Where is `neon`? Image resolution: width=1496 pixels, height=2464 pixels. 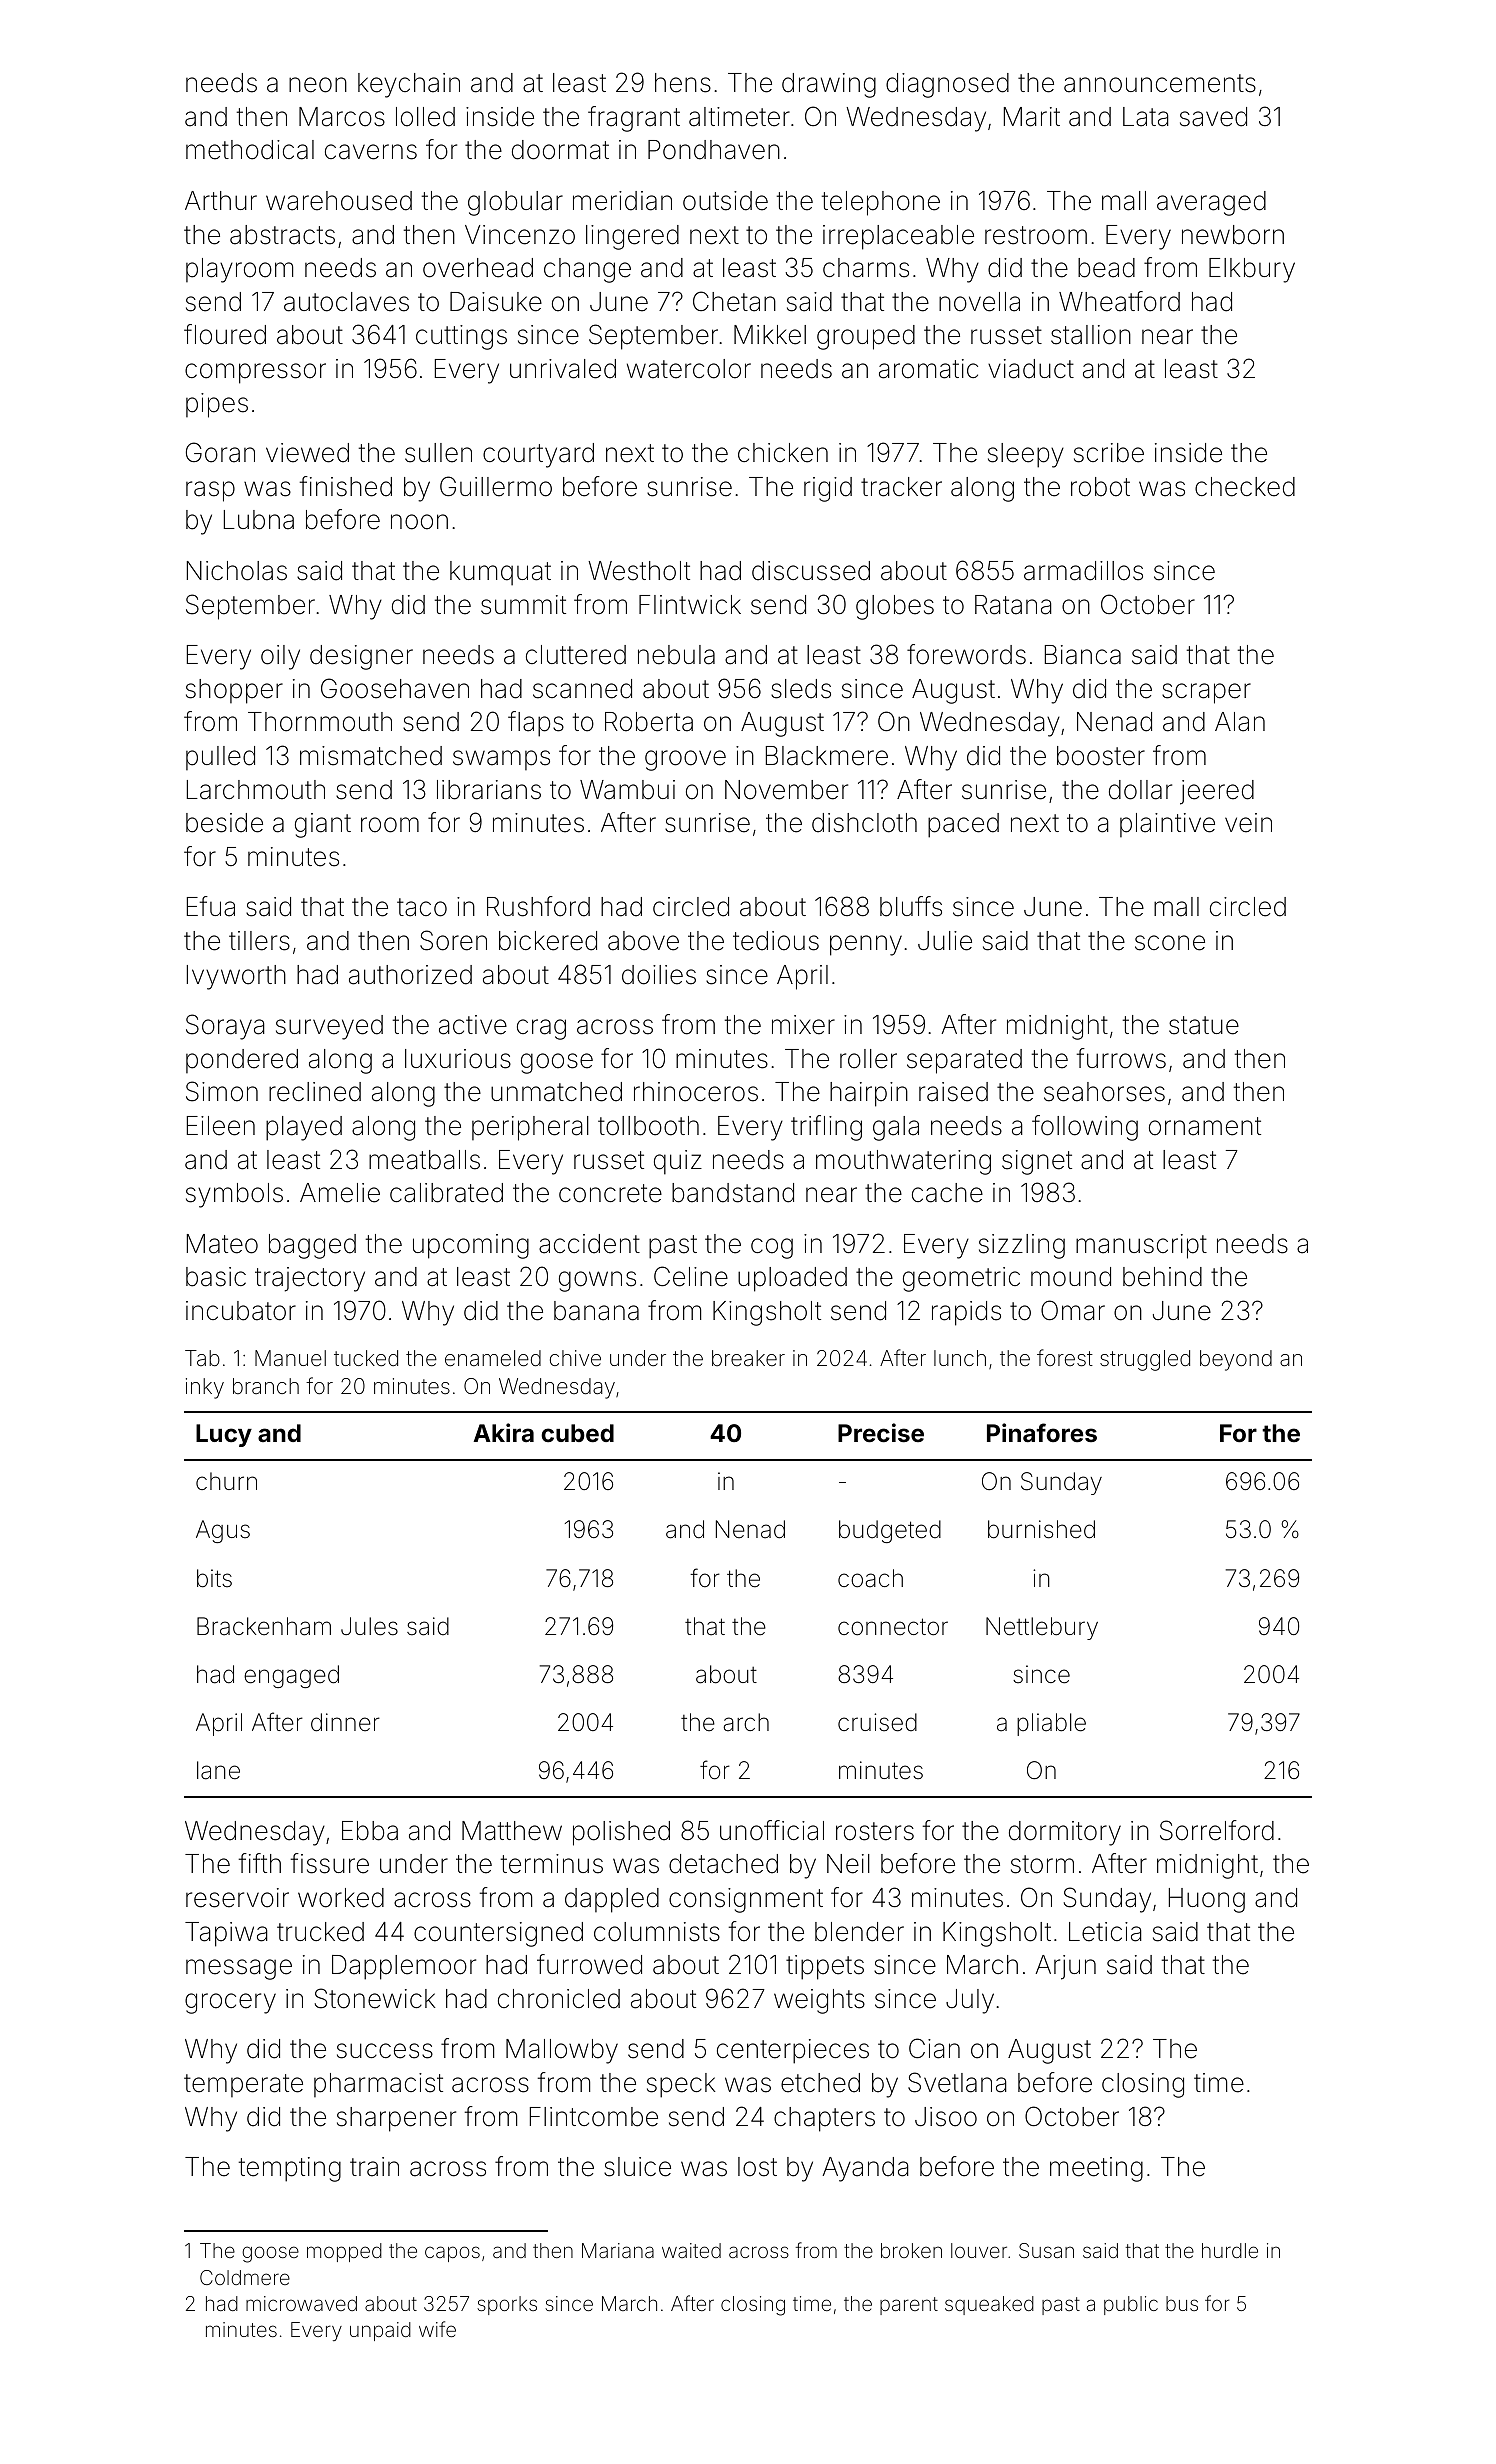 neon is located at coordinates (318, 85).
